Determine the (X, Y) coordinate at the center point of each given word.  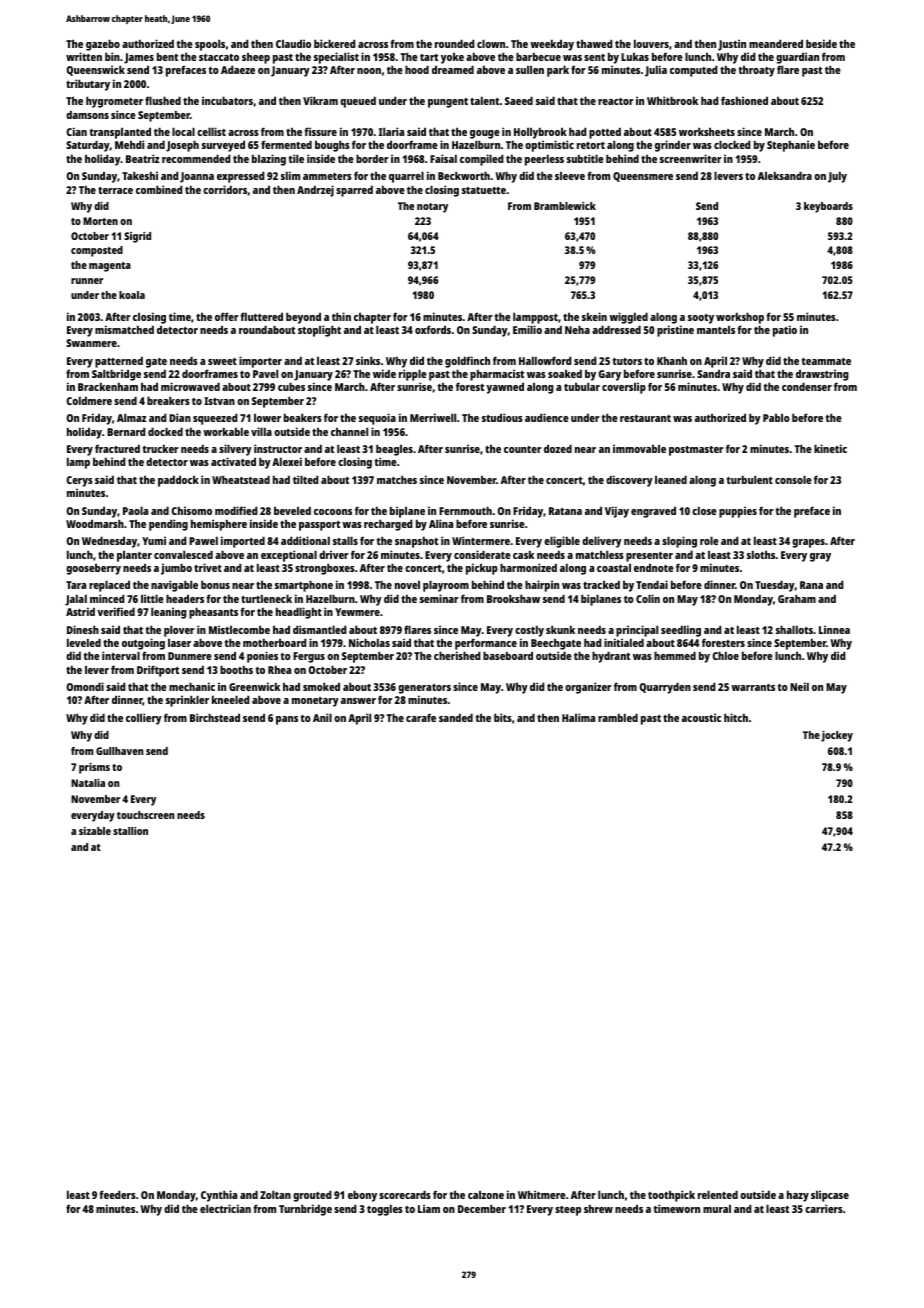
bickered (335, 43)
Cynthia (219, 1196)
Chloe (726, 655)
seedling (681, 631)
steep (568, 1211)
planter (134, 556)
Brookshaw (513, 598)
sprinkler (187, 701)
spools (210, 45)
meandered (776, 43)
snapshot (416, 542)
